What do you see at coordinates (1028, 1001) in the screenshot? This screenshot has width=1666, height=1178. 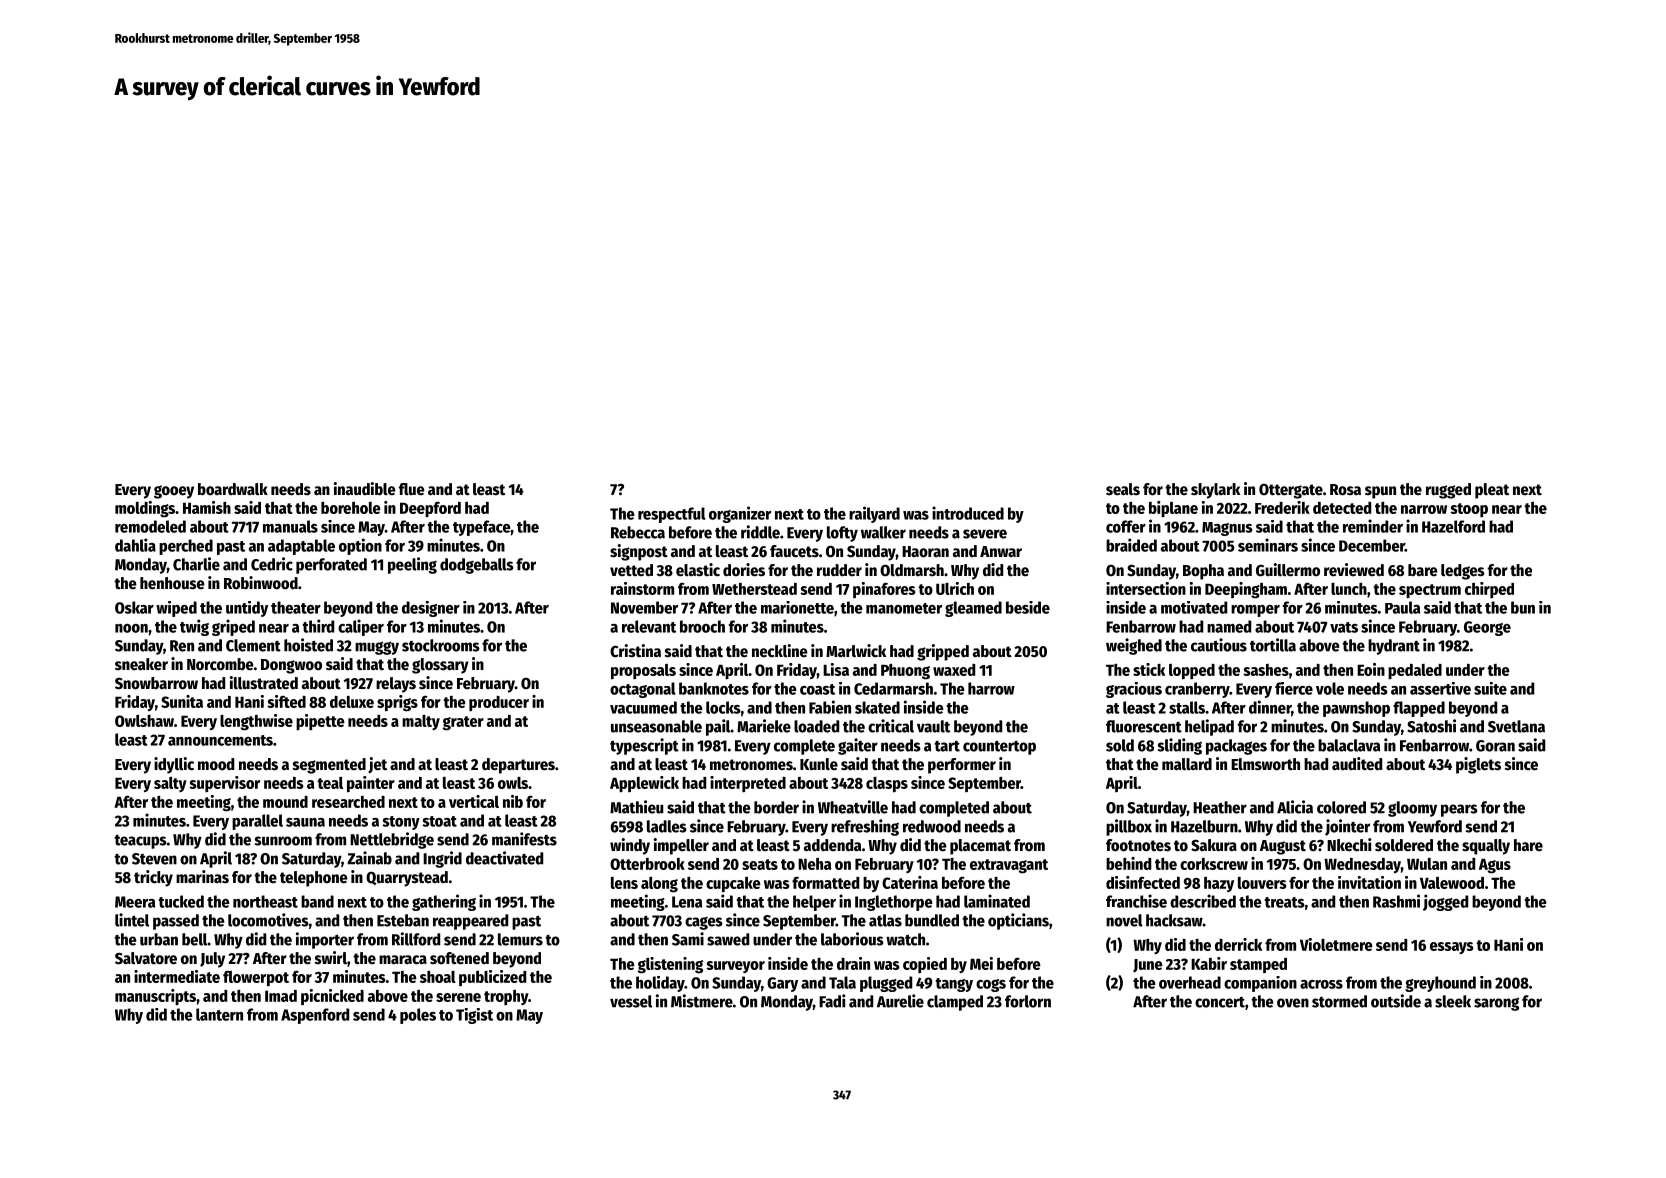 I see `forlorn` at bounding box center [1028, 1001].
